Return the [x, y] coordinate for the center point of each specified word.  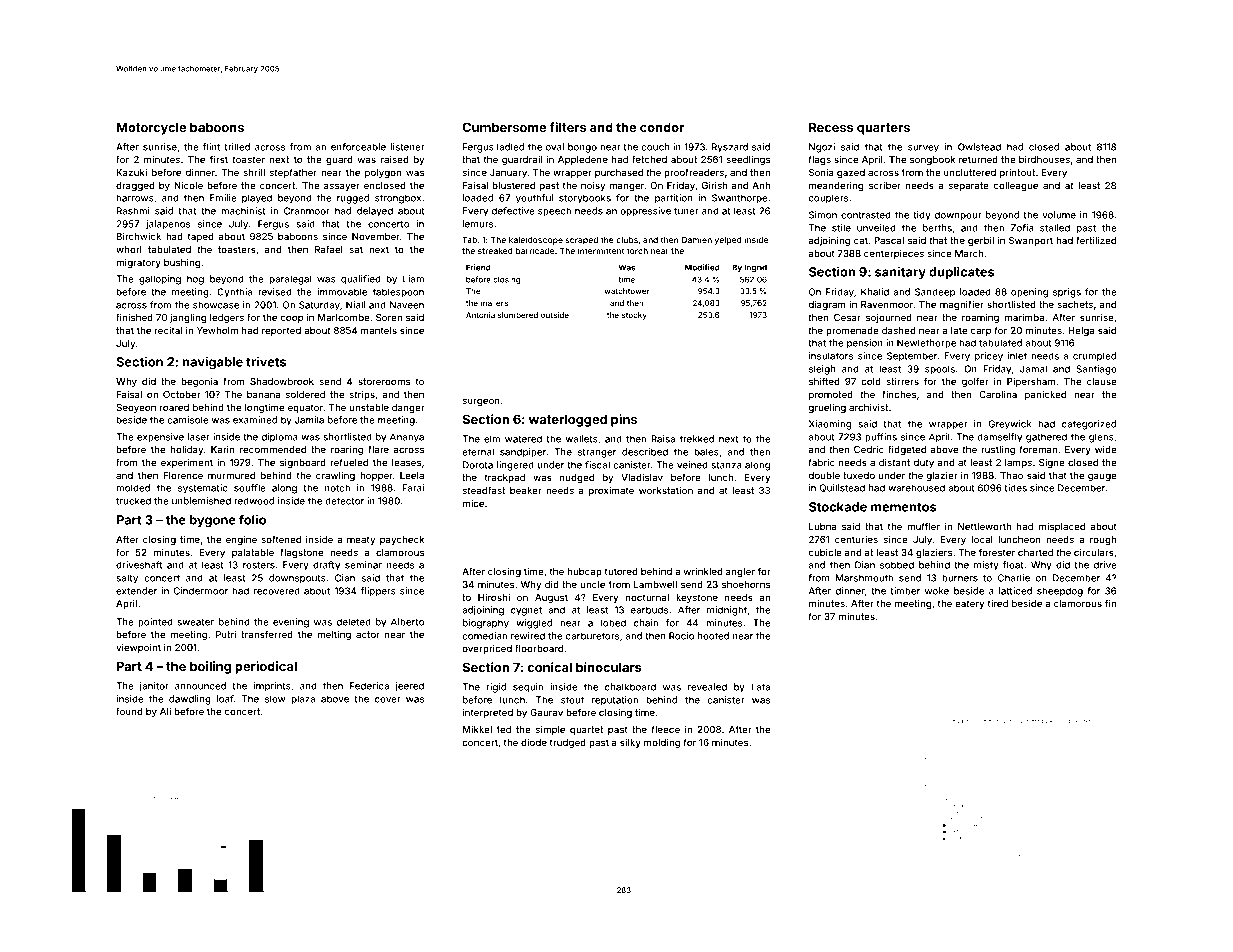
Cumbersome [504, 127]
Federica [369, 686]
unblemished [201, 501]
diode [534, 742]
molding [662, 743]
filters [568, 127]
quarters [883, 129]
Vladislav [642, 477]
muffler [923, 526]
